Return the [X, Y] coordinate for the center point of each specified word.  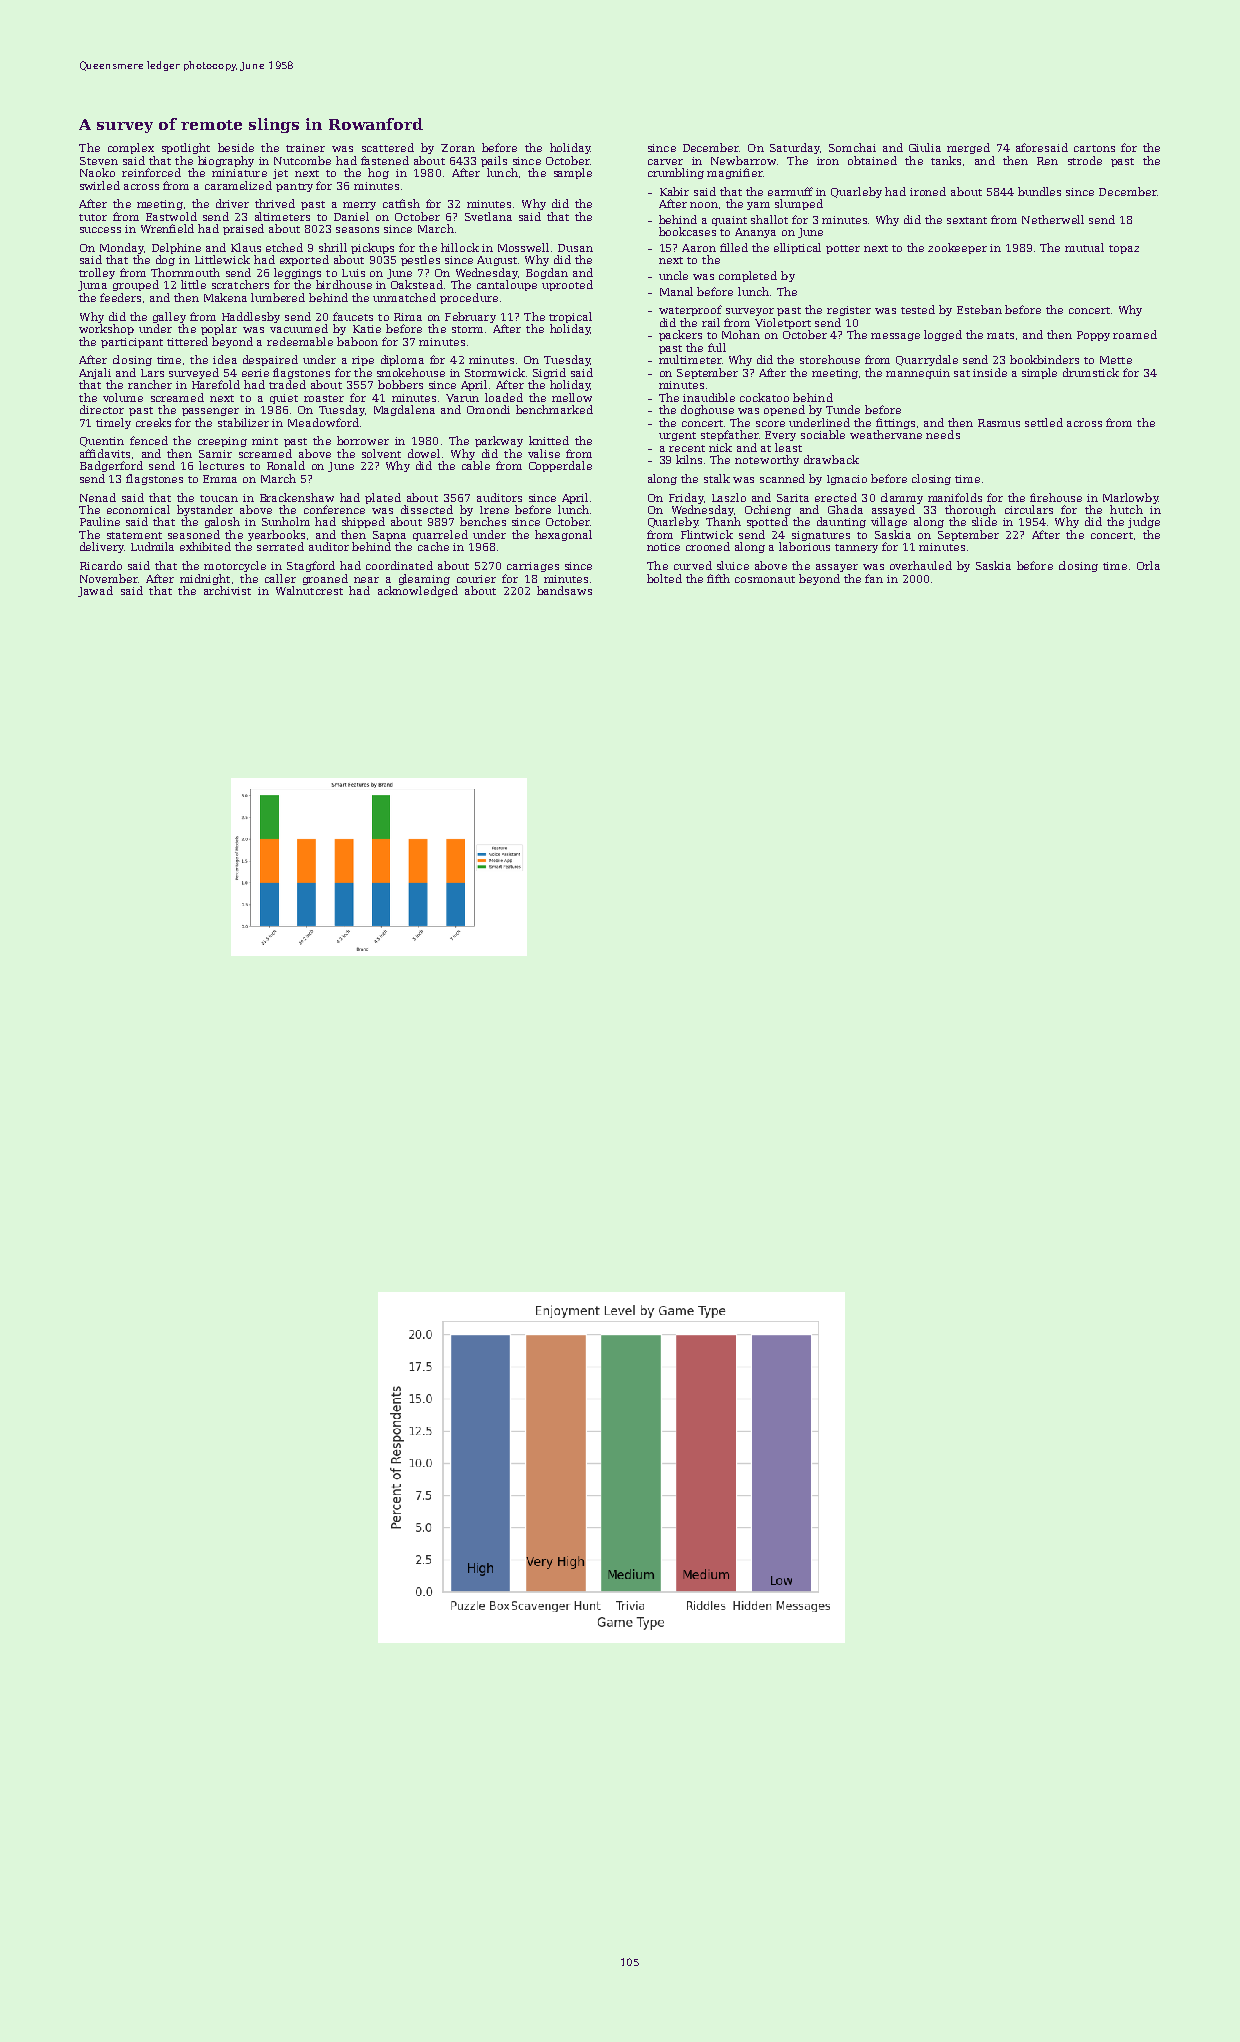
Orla [1148, 565]
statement [134, 535]
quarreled [440, 535]
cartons [1094, 148]
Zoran [458, 148]
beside [236, 147]
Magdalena [404, 410]
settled [1044, 422]
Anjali [95, 373]
